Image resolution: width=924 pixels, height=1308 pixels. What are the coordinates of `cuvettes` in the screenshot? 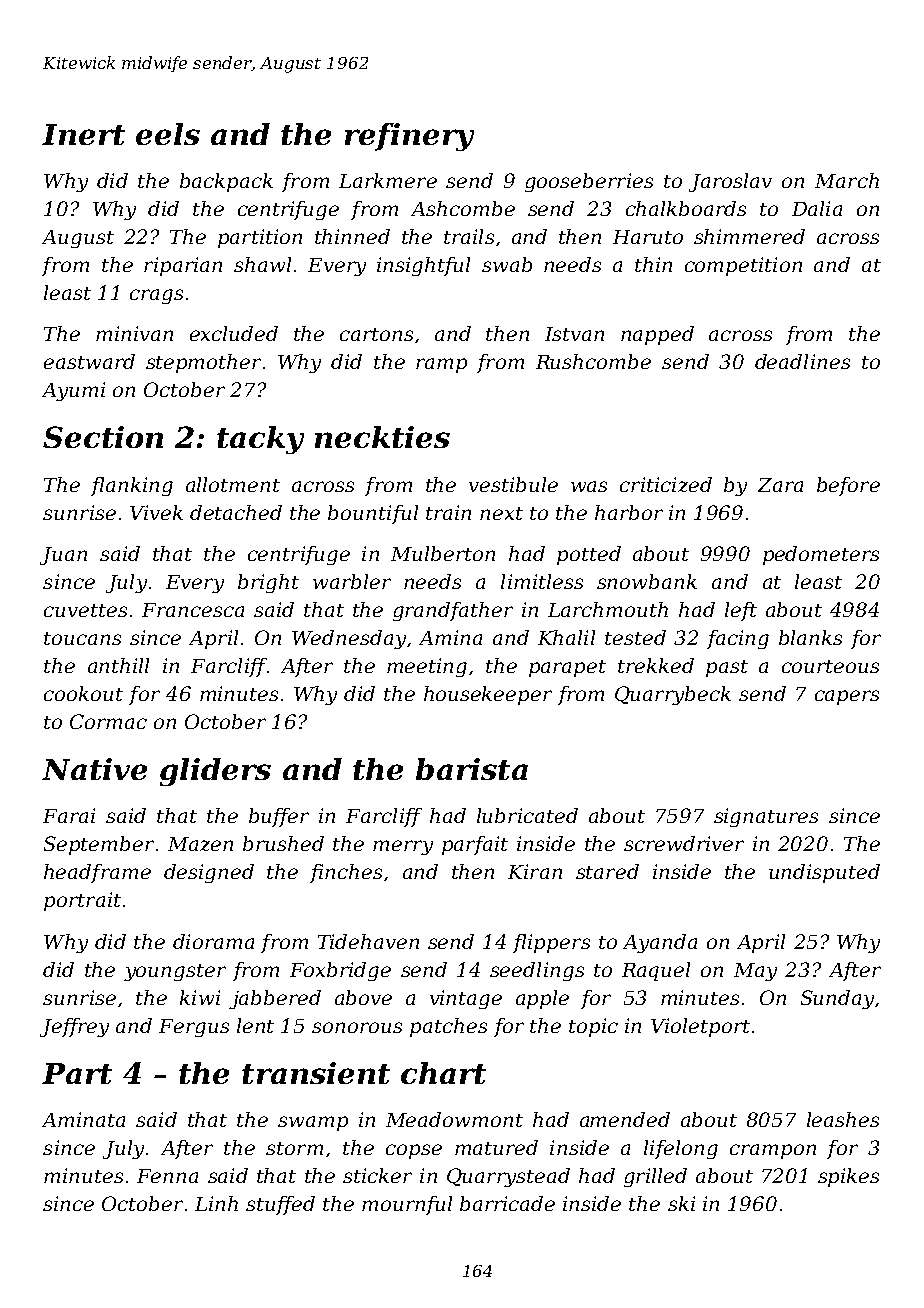 It's located at (85, 610).
